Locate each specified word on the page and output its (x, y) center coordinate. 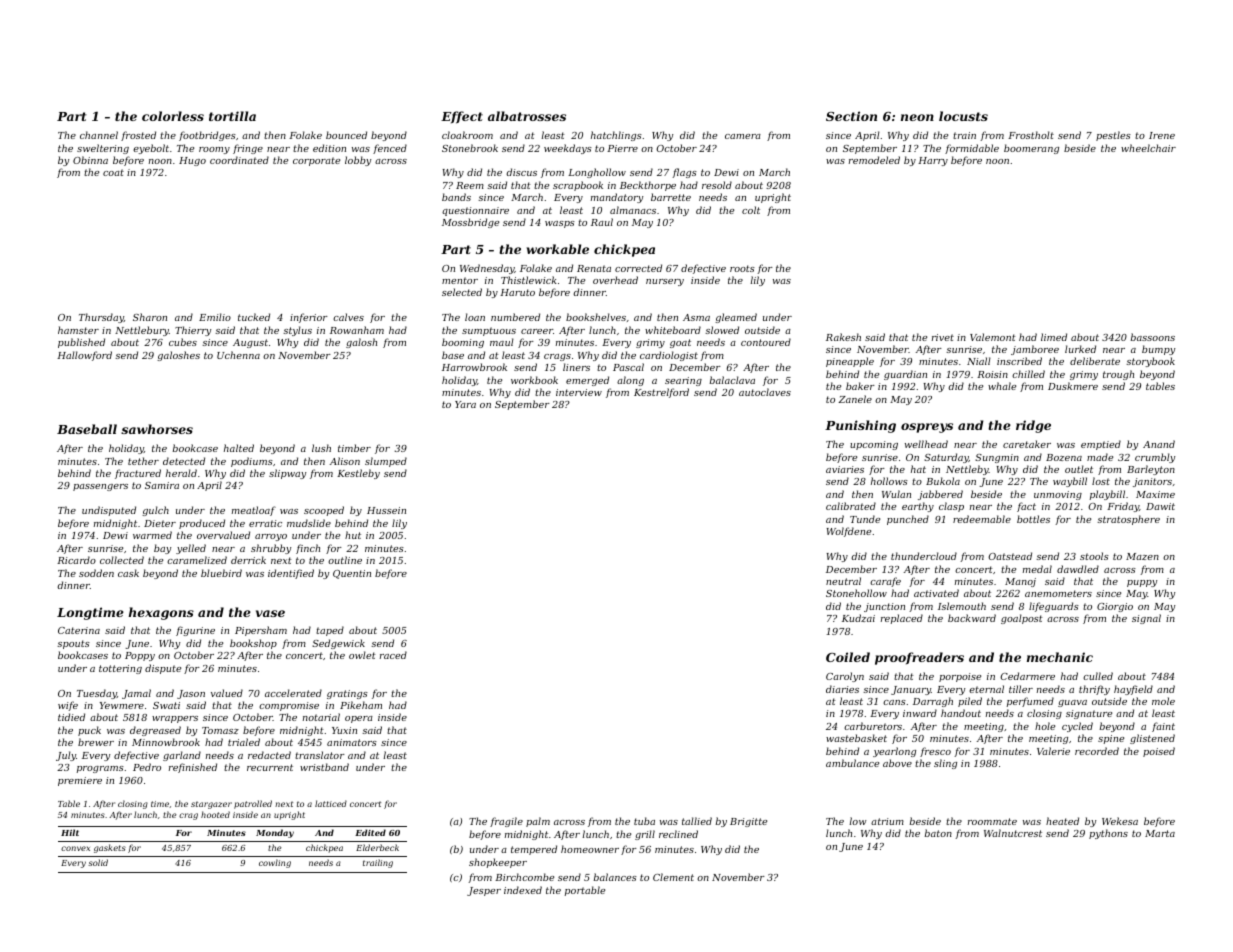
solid (98, 862)
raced (393, 655)
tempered (534, 850)
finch (308, 549)
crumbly (1155, 458)
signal (1146, 619)
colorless (173, 116)
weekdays (568, 149)
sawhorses (157, 429)
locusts (963, 116)
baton (938, 833)
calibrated (851, 506)
